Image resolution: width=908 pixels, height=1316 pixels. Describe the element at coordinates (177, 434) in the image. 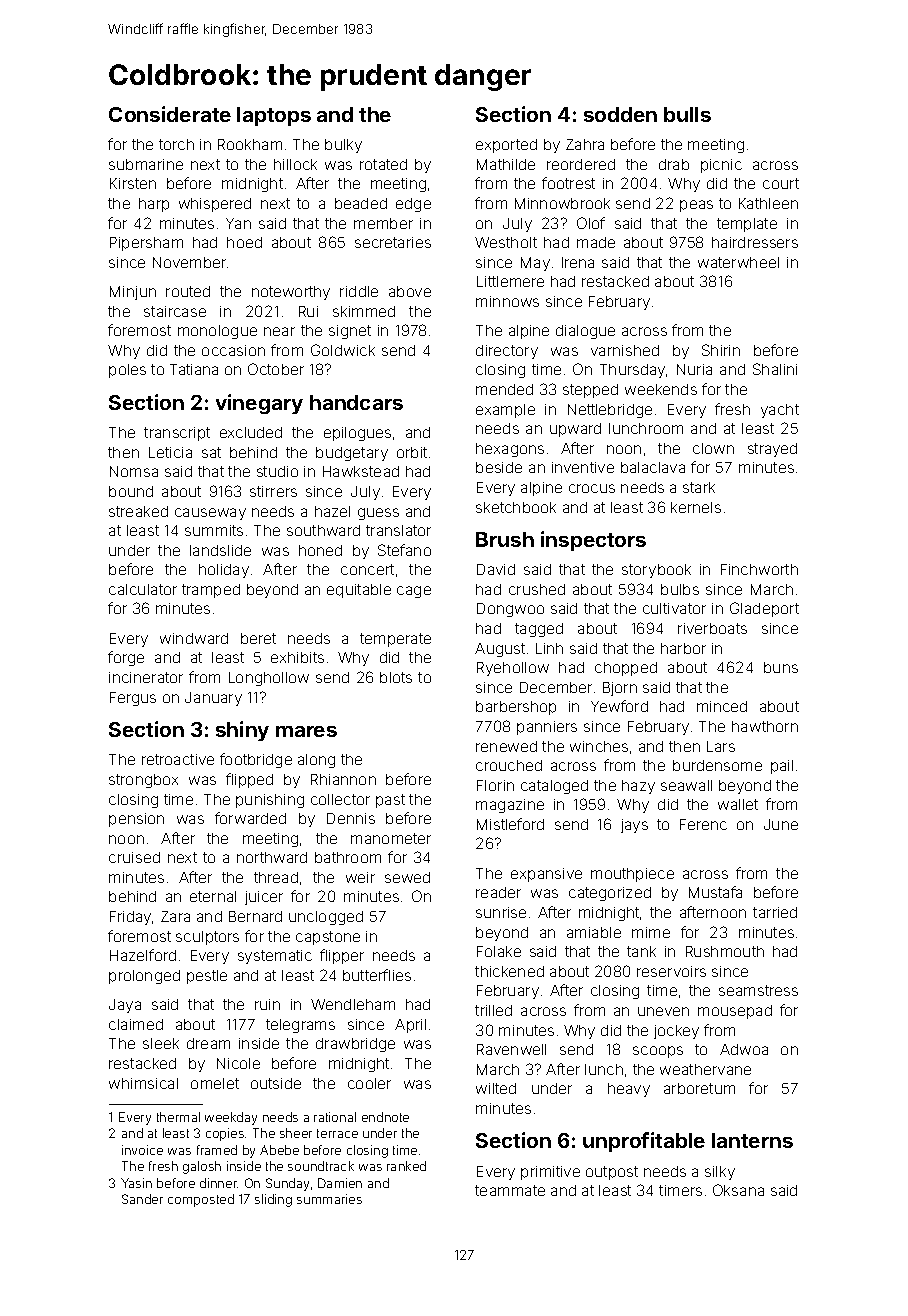

I see `transcript` at that location.
